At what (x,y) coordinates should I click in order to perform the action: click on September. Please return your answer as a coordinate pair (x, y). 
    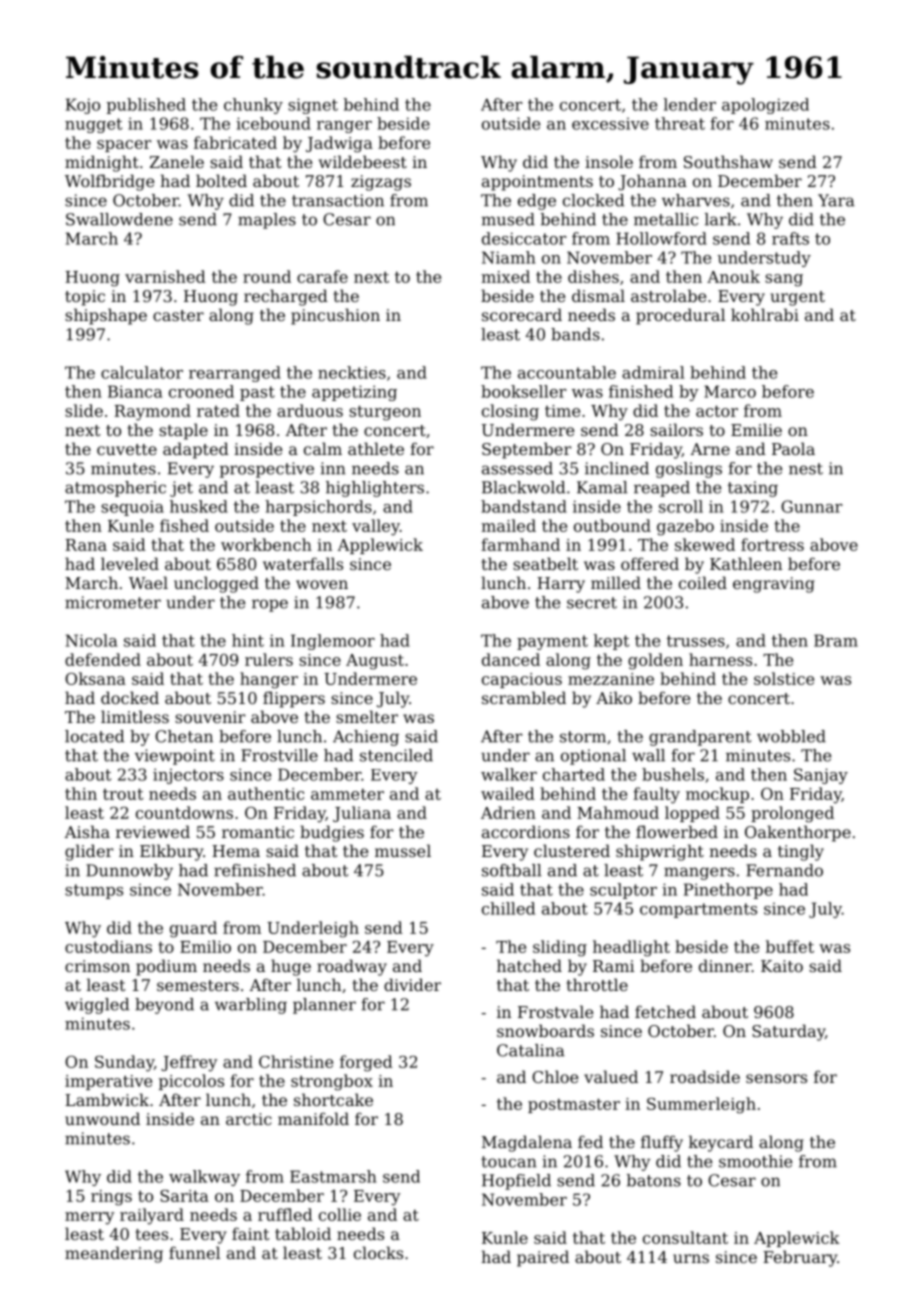
    Looking at the image, I should click on (527, 450).
